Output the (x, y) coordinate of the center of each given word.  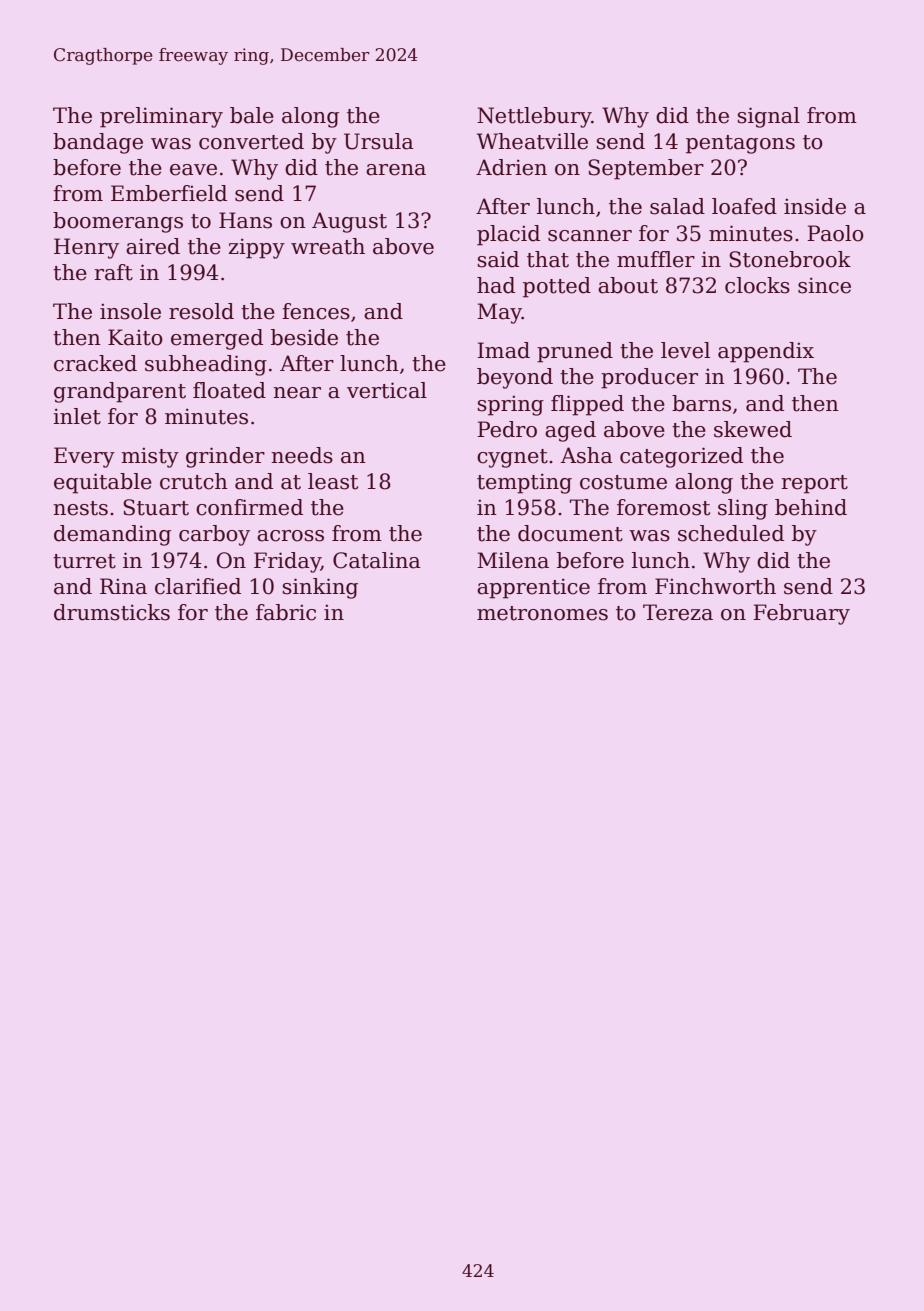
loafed (744, 206)
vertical (387, 390)
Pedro (507, 429)
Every (84, 457)
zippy (257, 248)
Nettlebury (534, 117)
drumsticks (112, 612)
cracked (95, 363)
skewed (753, 429)
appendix (766, 352)
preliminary (161, 117)
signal (768, 117)
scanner (590, 236)
